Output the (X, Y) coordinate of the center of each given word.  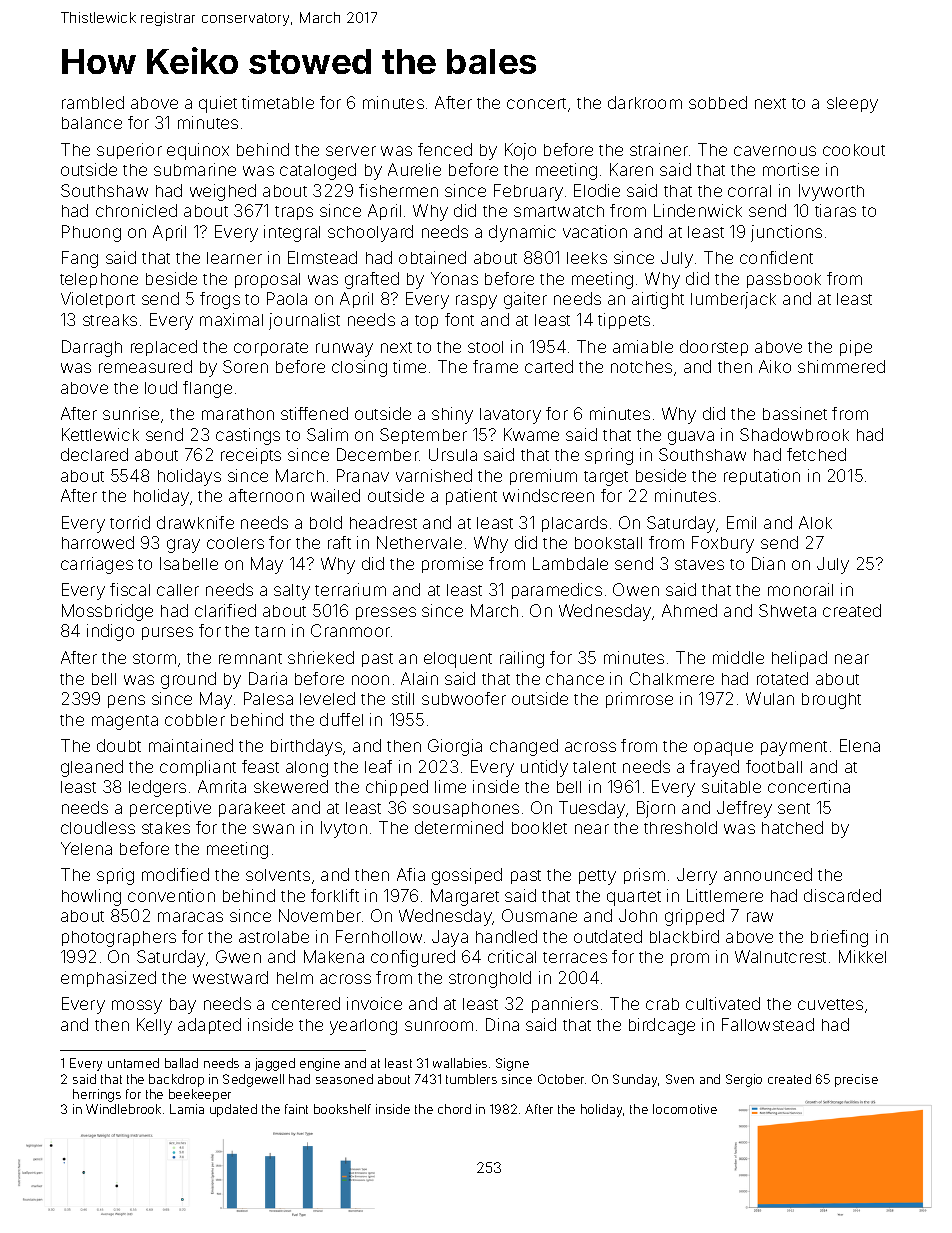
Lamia (187, 1109)
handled (506, 936)
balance (92, 123)
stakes (166, 828)
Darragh (92, 348)
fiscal (130, 589)
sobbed (718, 102)
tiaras (835, 210)
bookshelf (342, 1109)
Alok (815, 522)
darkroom (645, 102)
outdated (608, 936)
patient (471, 497)
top (426, 322)
